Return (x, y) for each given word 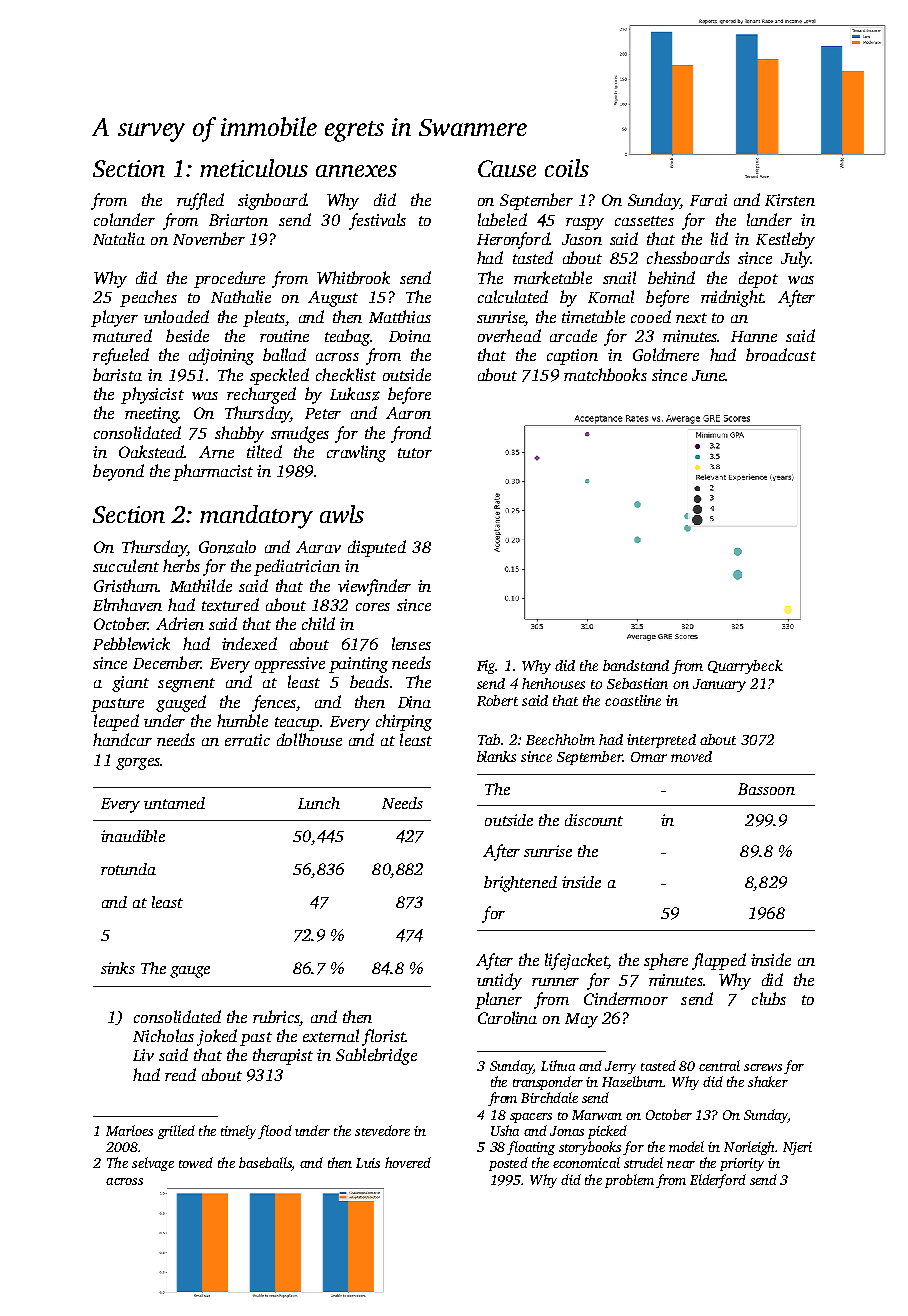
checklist (346, 374)
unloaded (176, 316)
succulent (126, 565)
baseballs (265, 1164)
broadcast (781, 354)
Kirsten (790, 200)
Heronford (513, 240)
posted (508, 1164)
